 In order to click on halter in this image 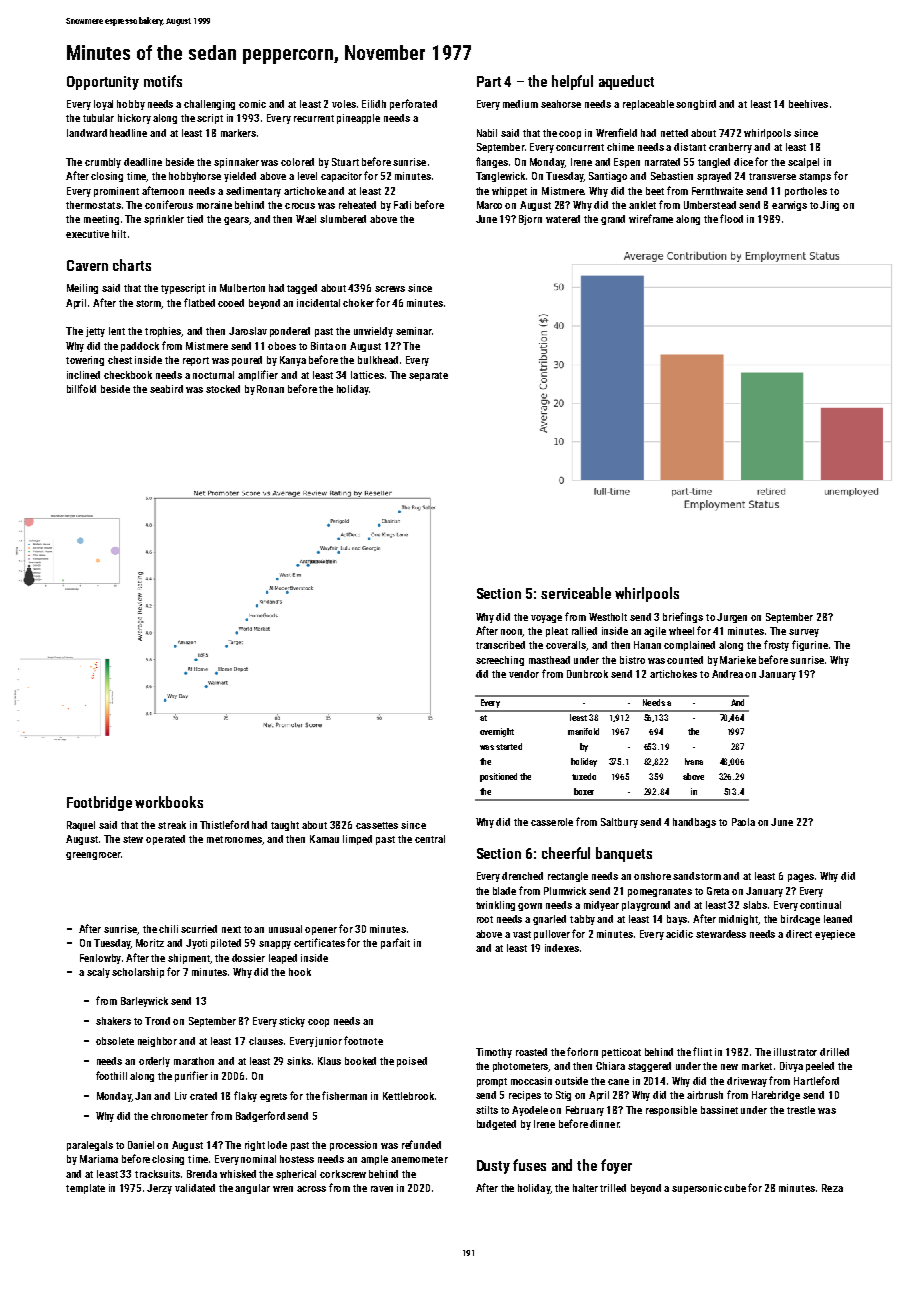, I will do `click(585, 1188)`.
